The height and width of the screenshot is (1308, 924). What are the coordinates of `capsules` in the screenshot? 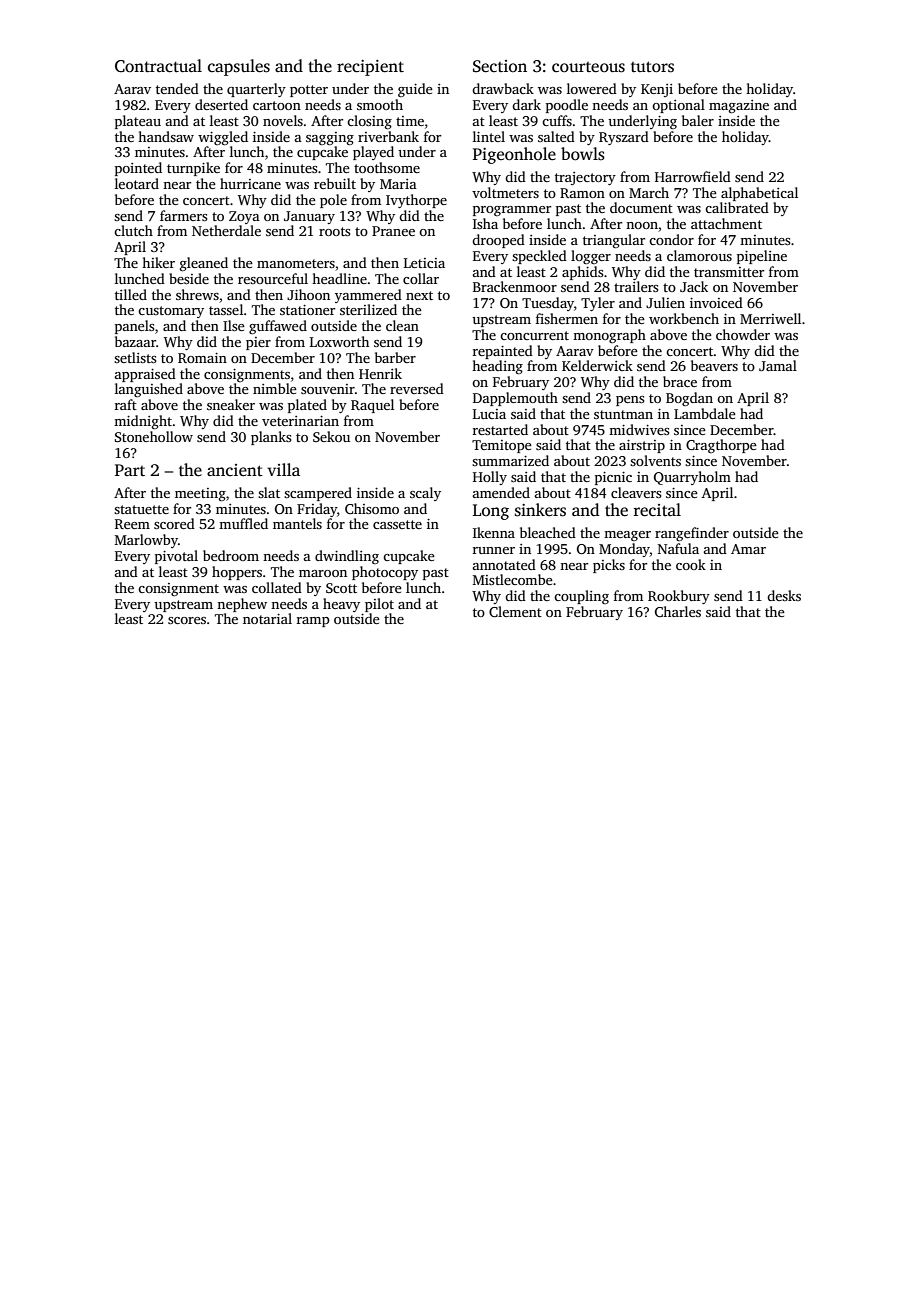 It's located at (239, 67).
